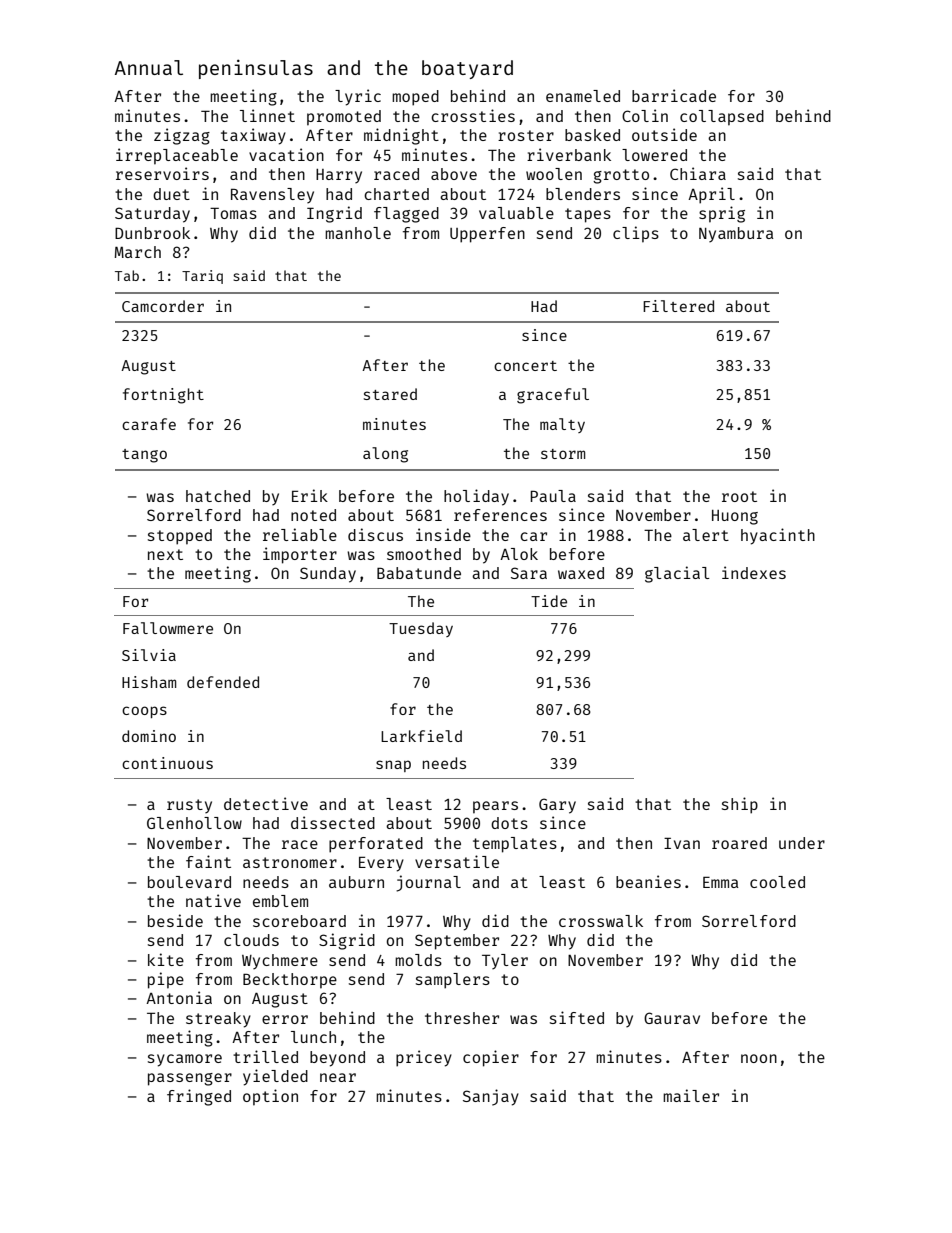  I want to click on next, so click(165, 554).
